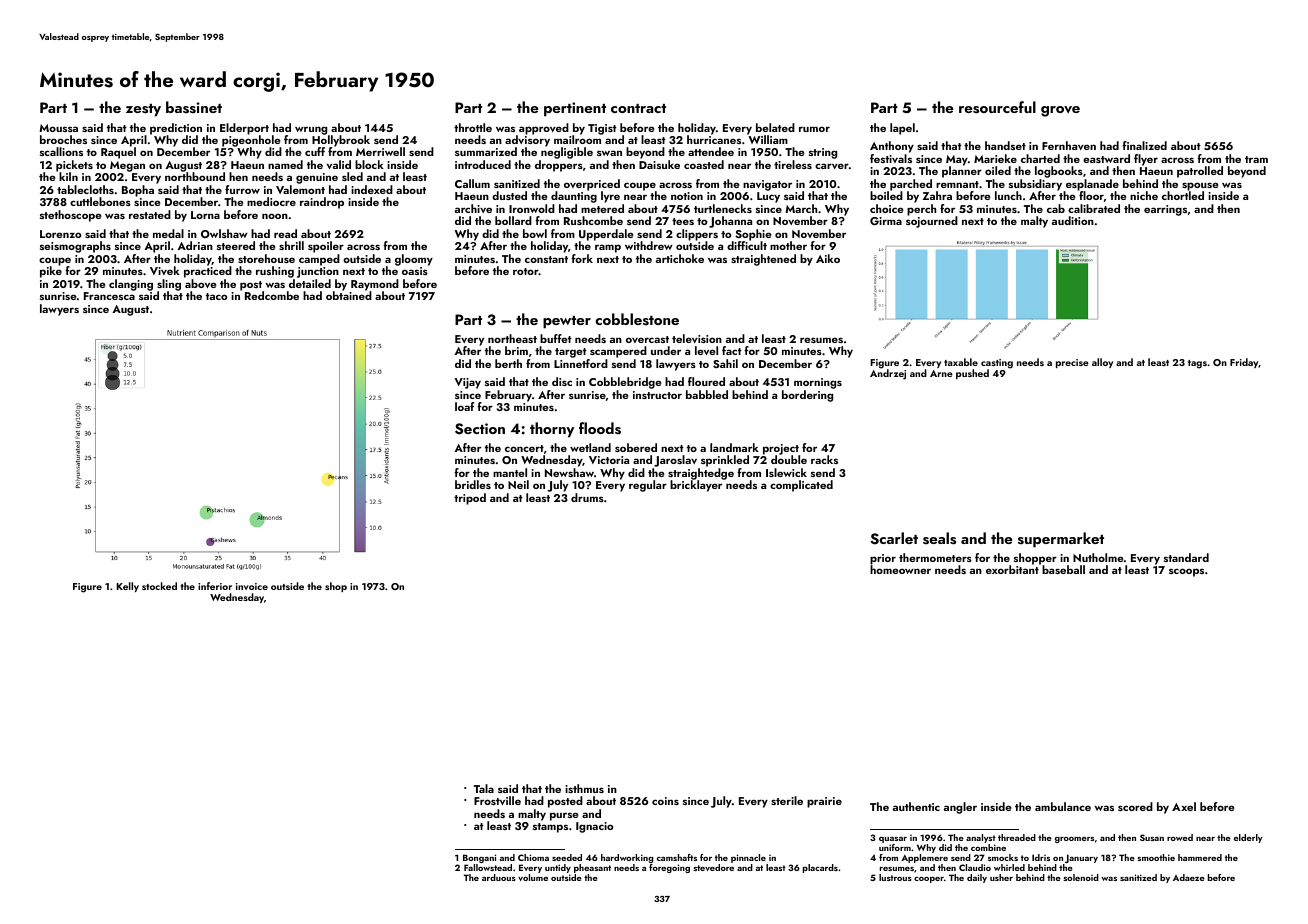  Describe the element at coordinates (143, 110) in the screenshot. I see `zesty` at that location.
